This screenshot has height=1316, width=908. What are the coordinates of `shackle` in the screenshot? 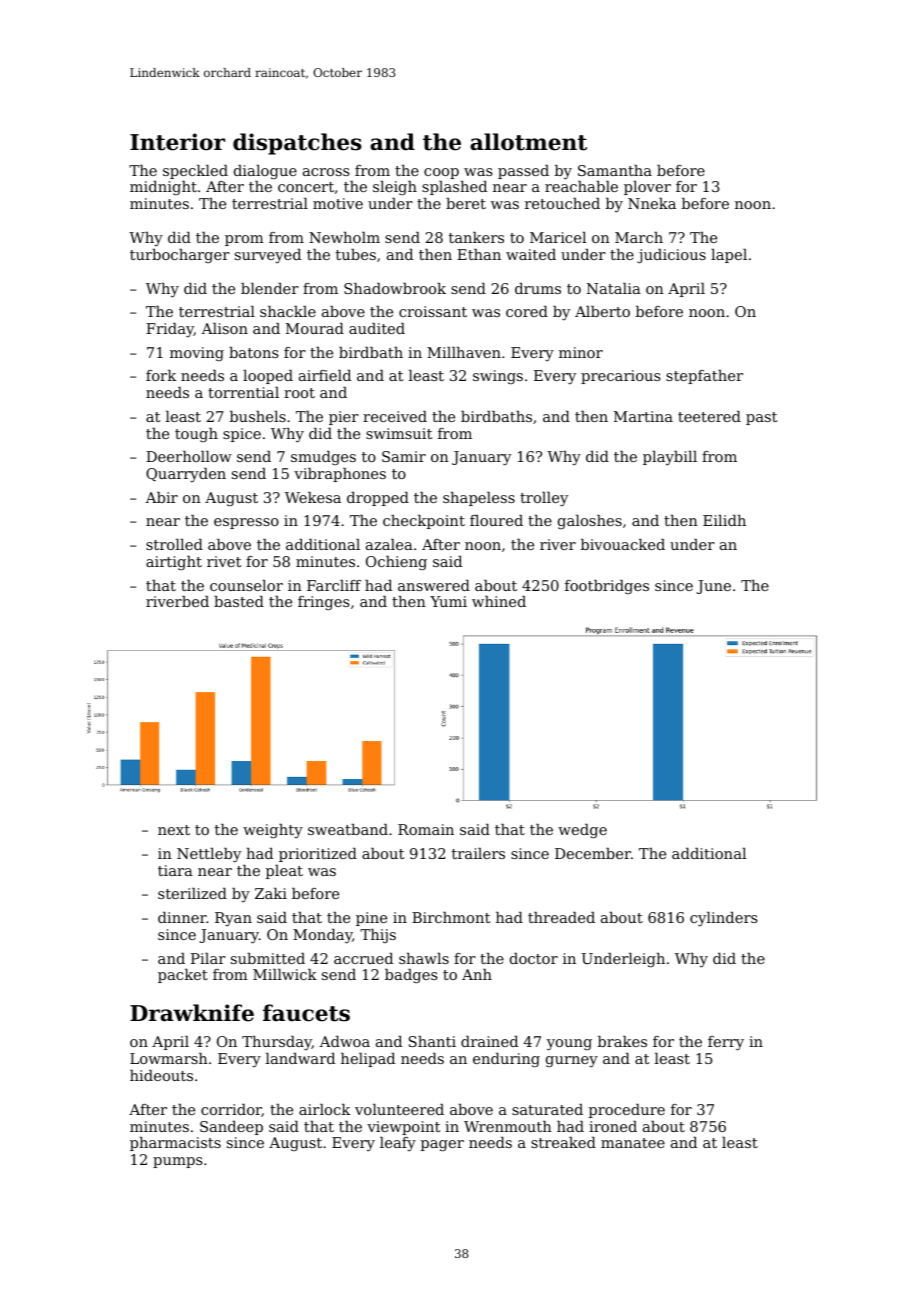 It's located at (288, 311).
